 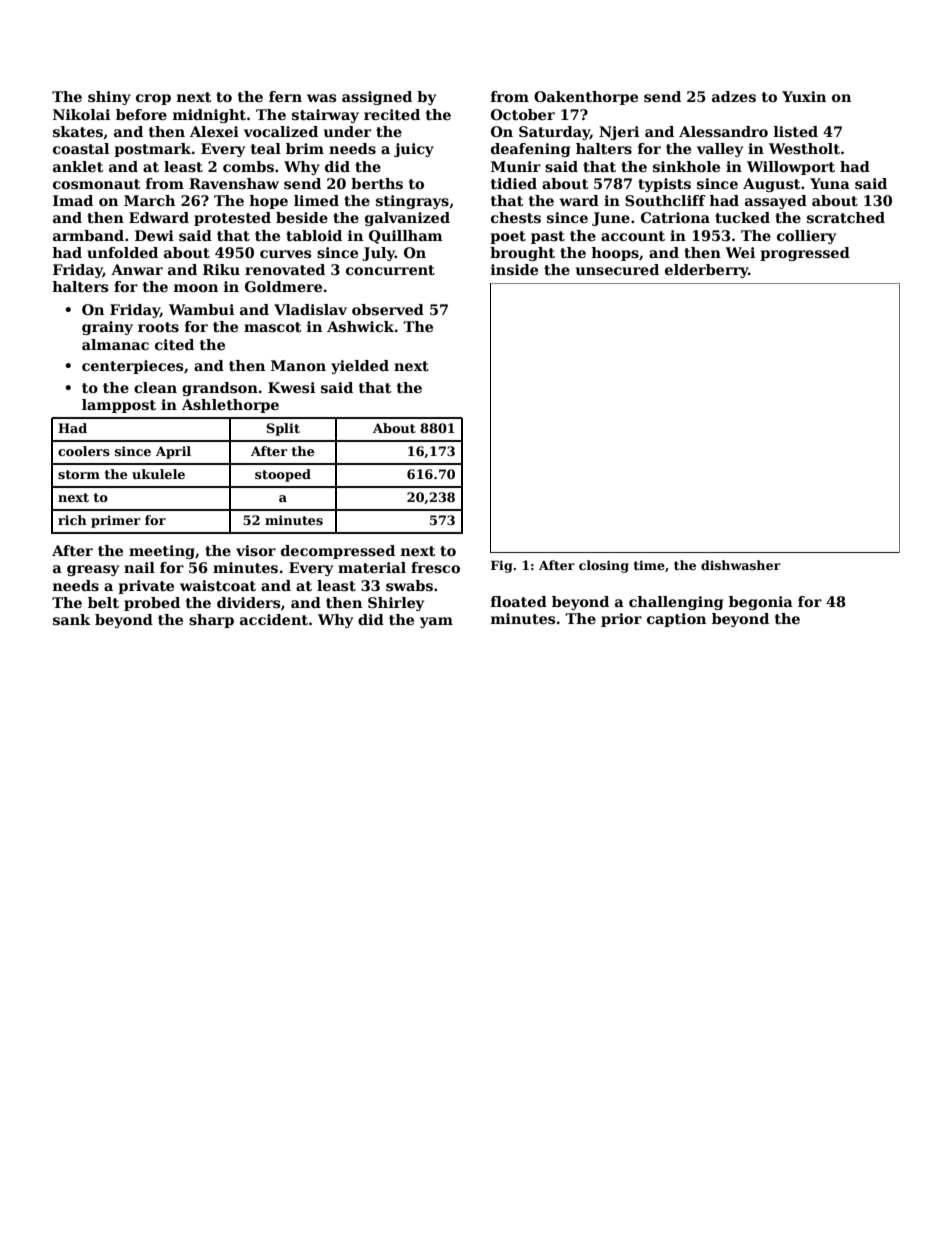 What do you see at coordinates (283, 475) in the page?
I see `stooped` at bounding box center [283, 475].
